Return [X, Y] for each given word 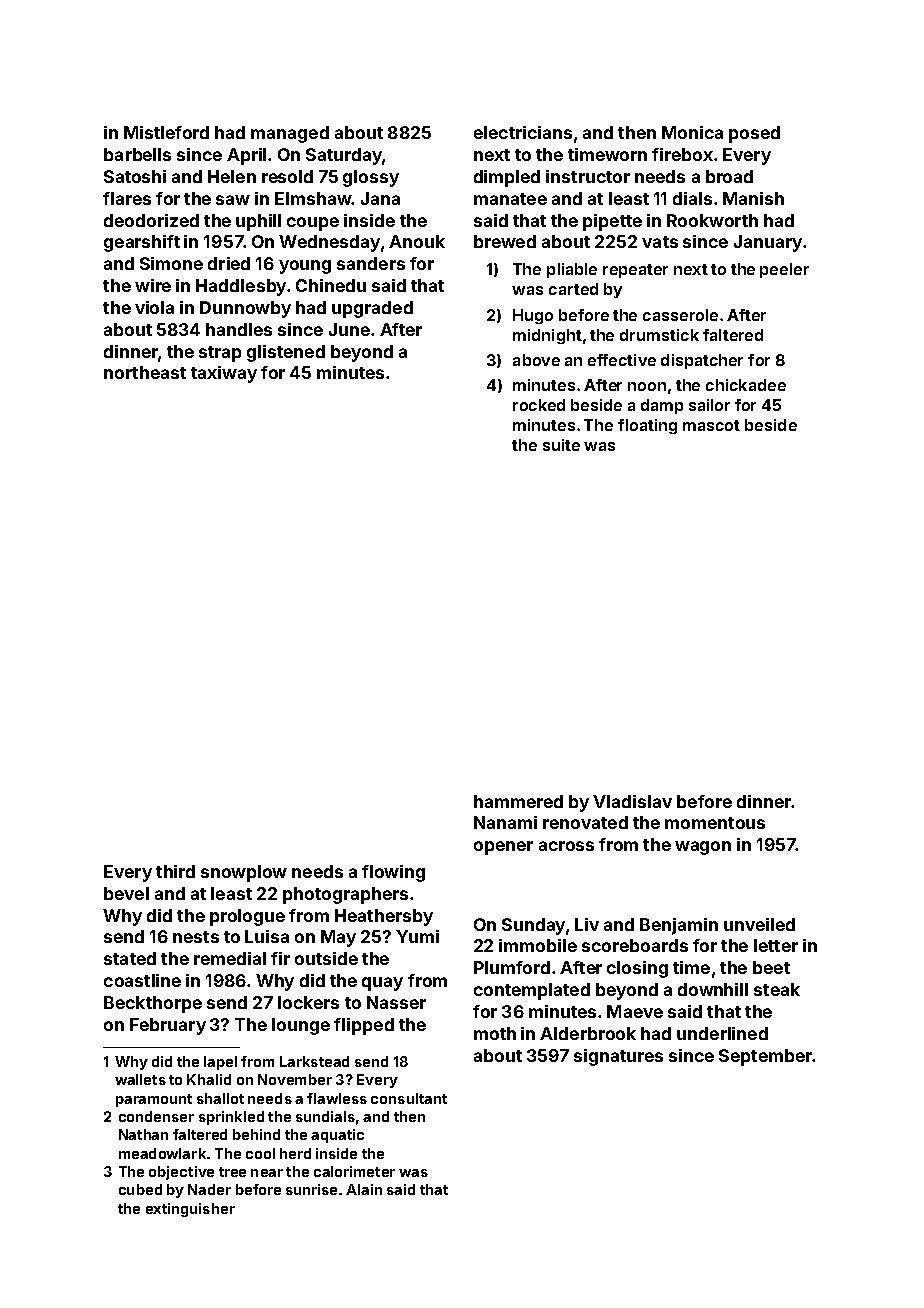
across [566, 846]
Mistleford [166, 132]
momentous [715, 823]
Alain [364, 1189]
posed [754, 134]
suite [561, 445]
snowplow [244, 873]
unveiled [759, 924]
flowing [393, 873]
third [175, 871]
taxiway [224, 374]
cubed [140, 1189]
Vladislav [632, 801]
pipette [612, 222]
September [765, 1057]
